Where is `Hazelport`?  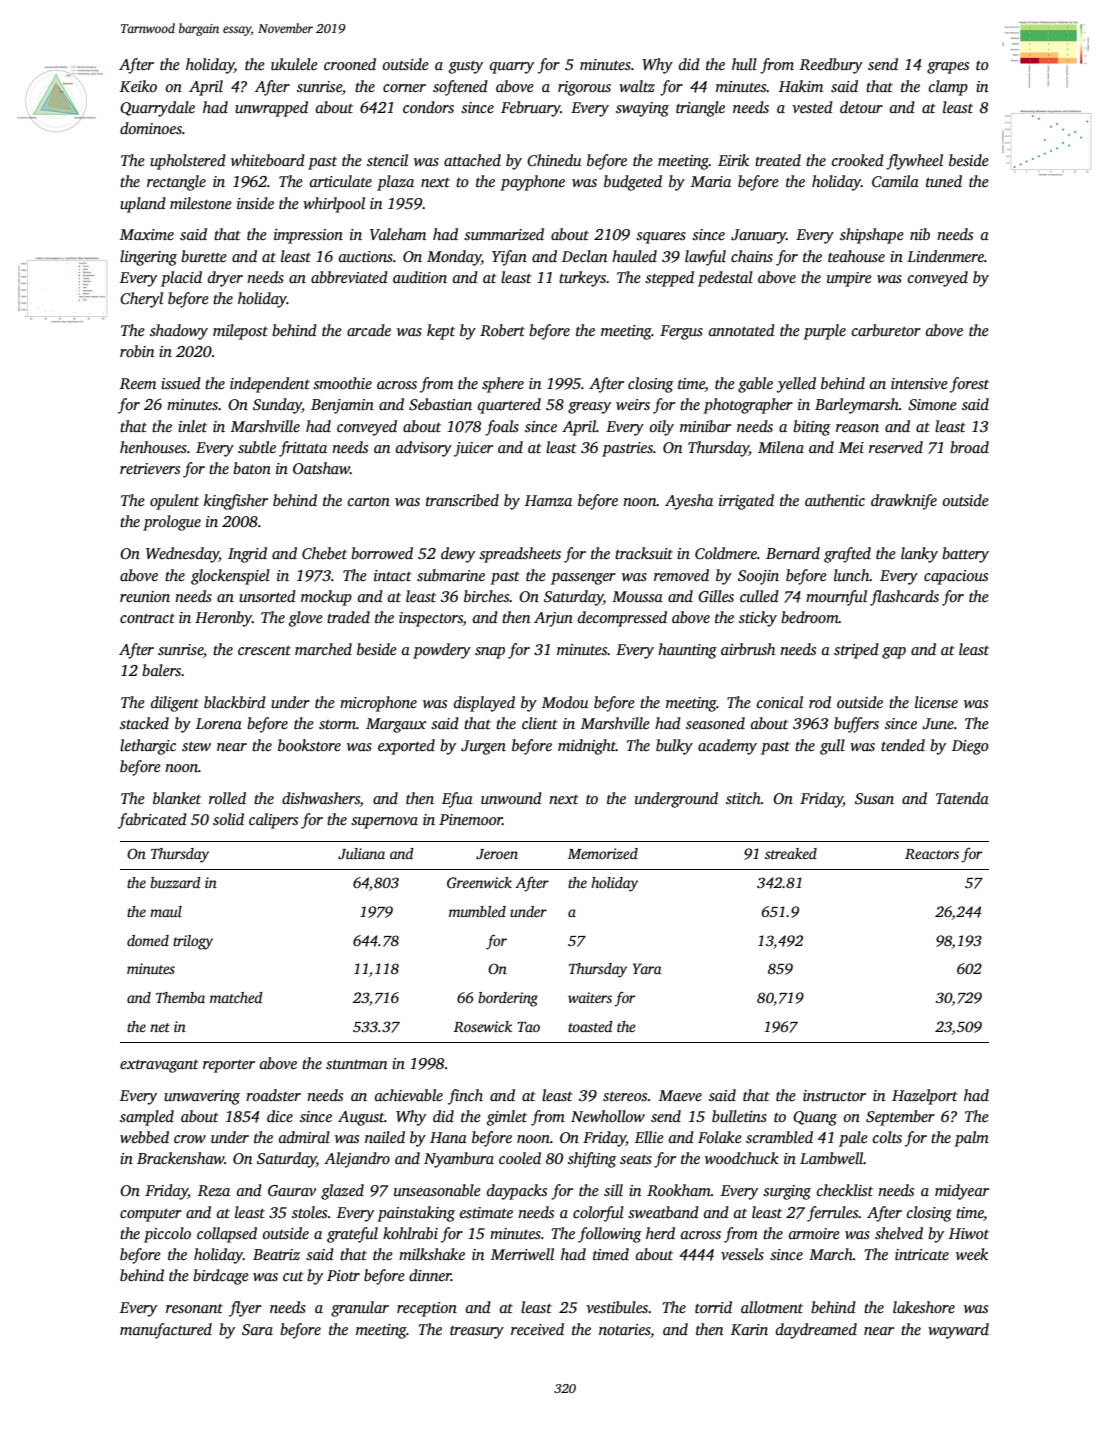
Hazelport is located at coordinates (925, 1097).
